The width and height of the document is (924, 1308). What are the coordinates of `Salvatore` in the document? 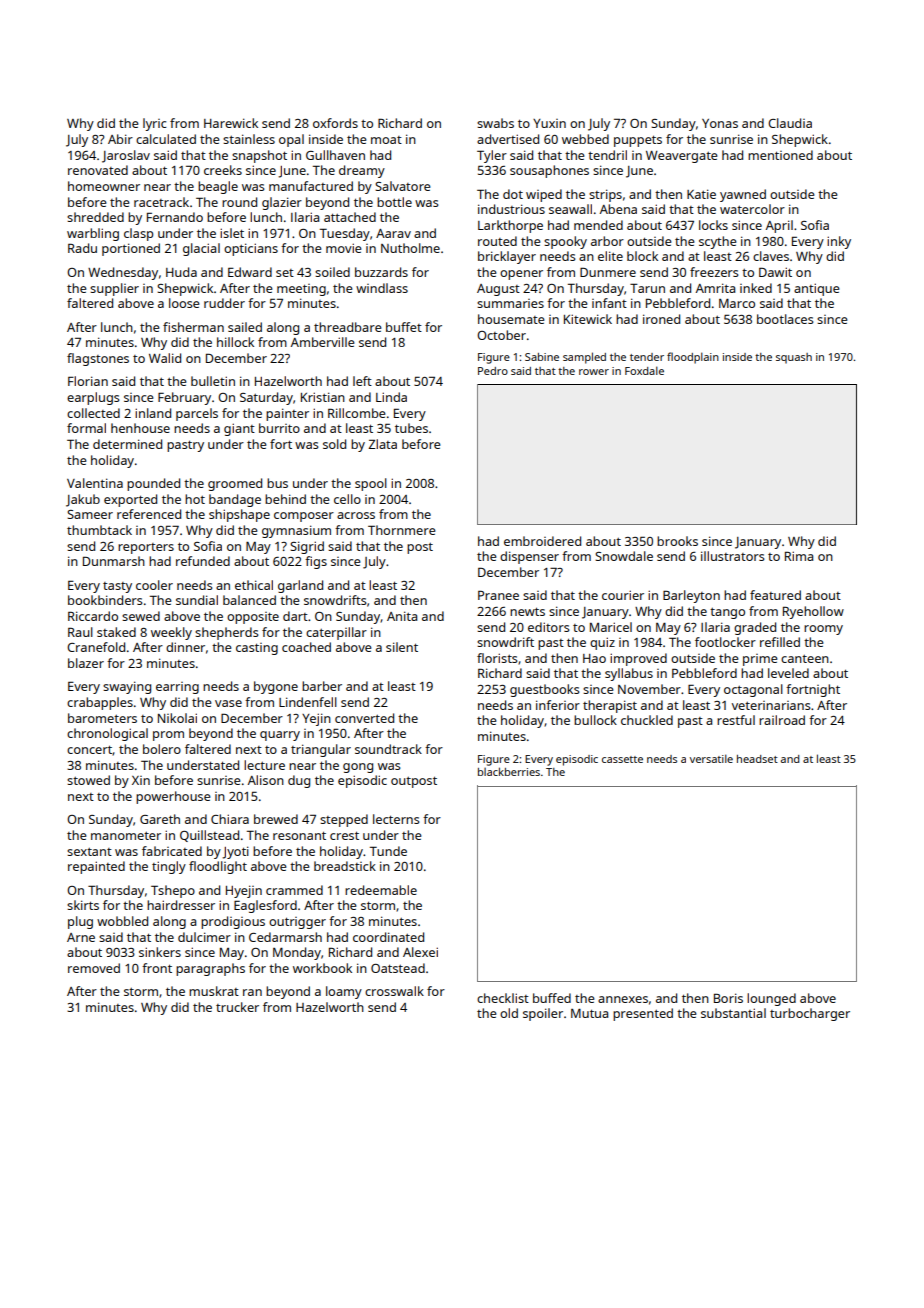 It's located at (403, 186).
